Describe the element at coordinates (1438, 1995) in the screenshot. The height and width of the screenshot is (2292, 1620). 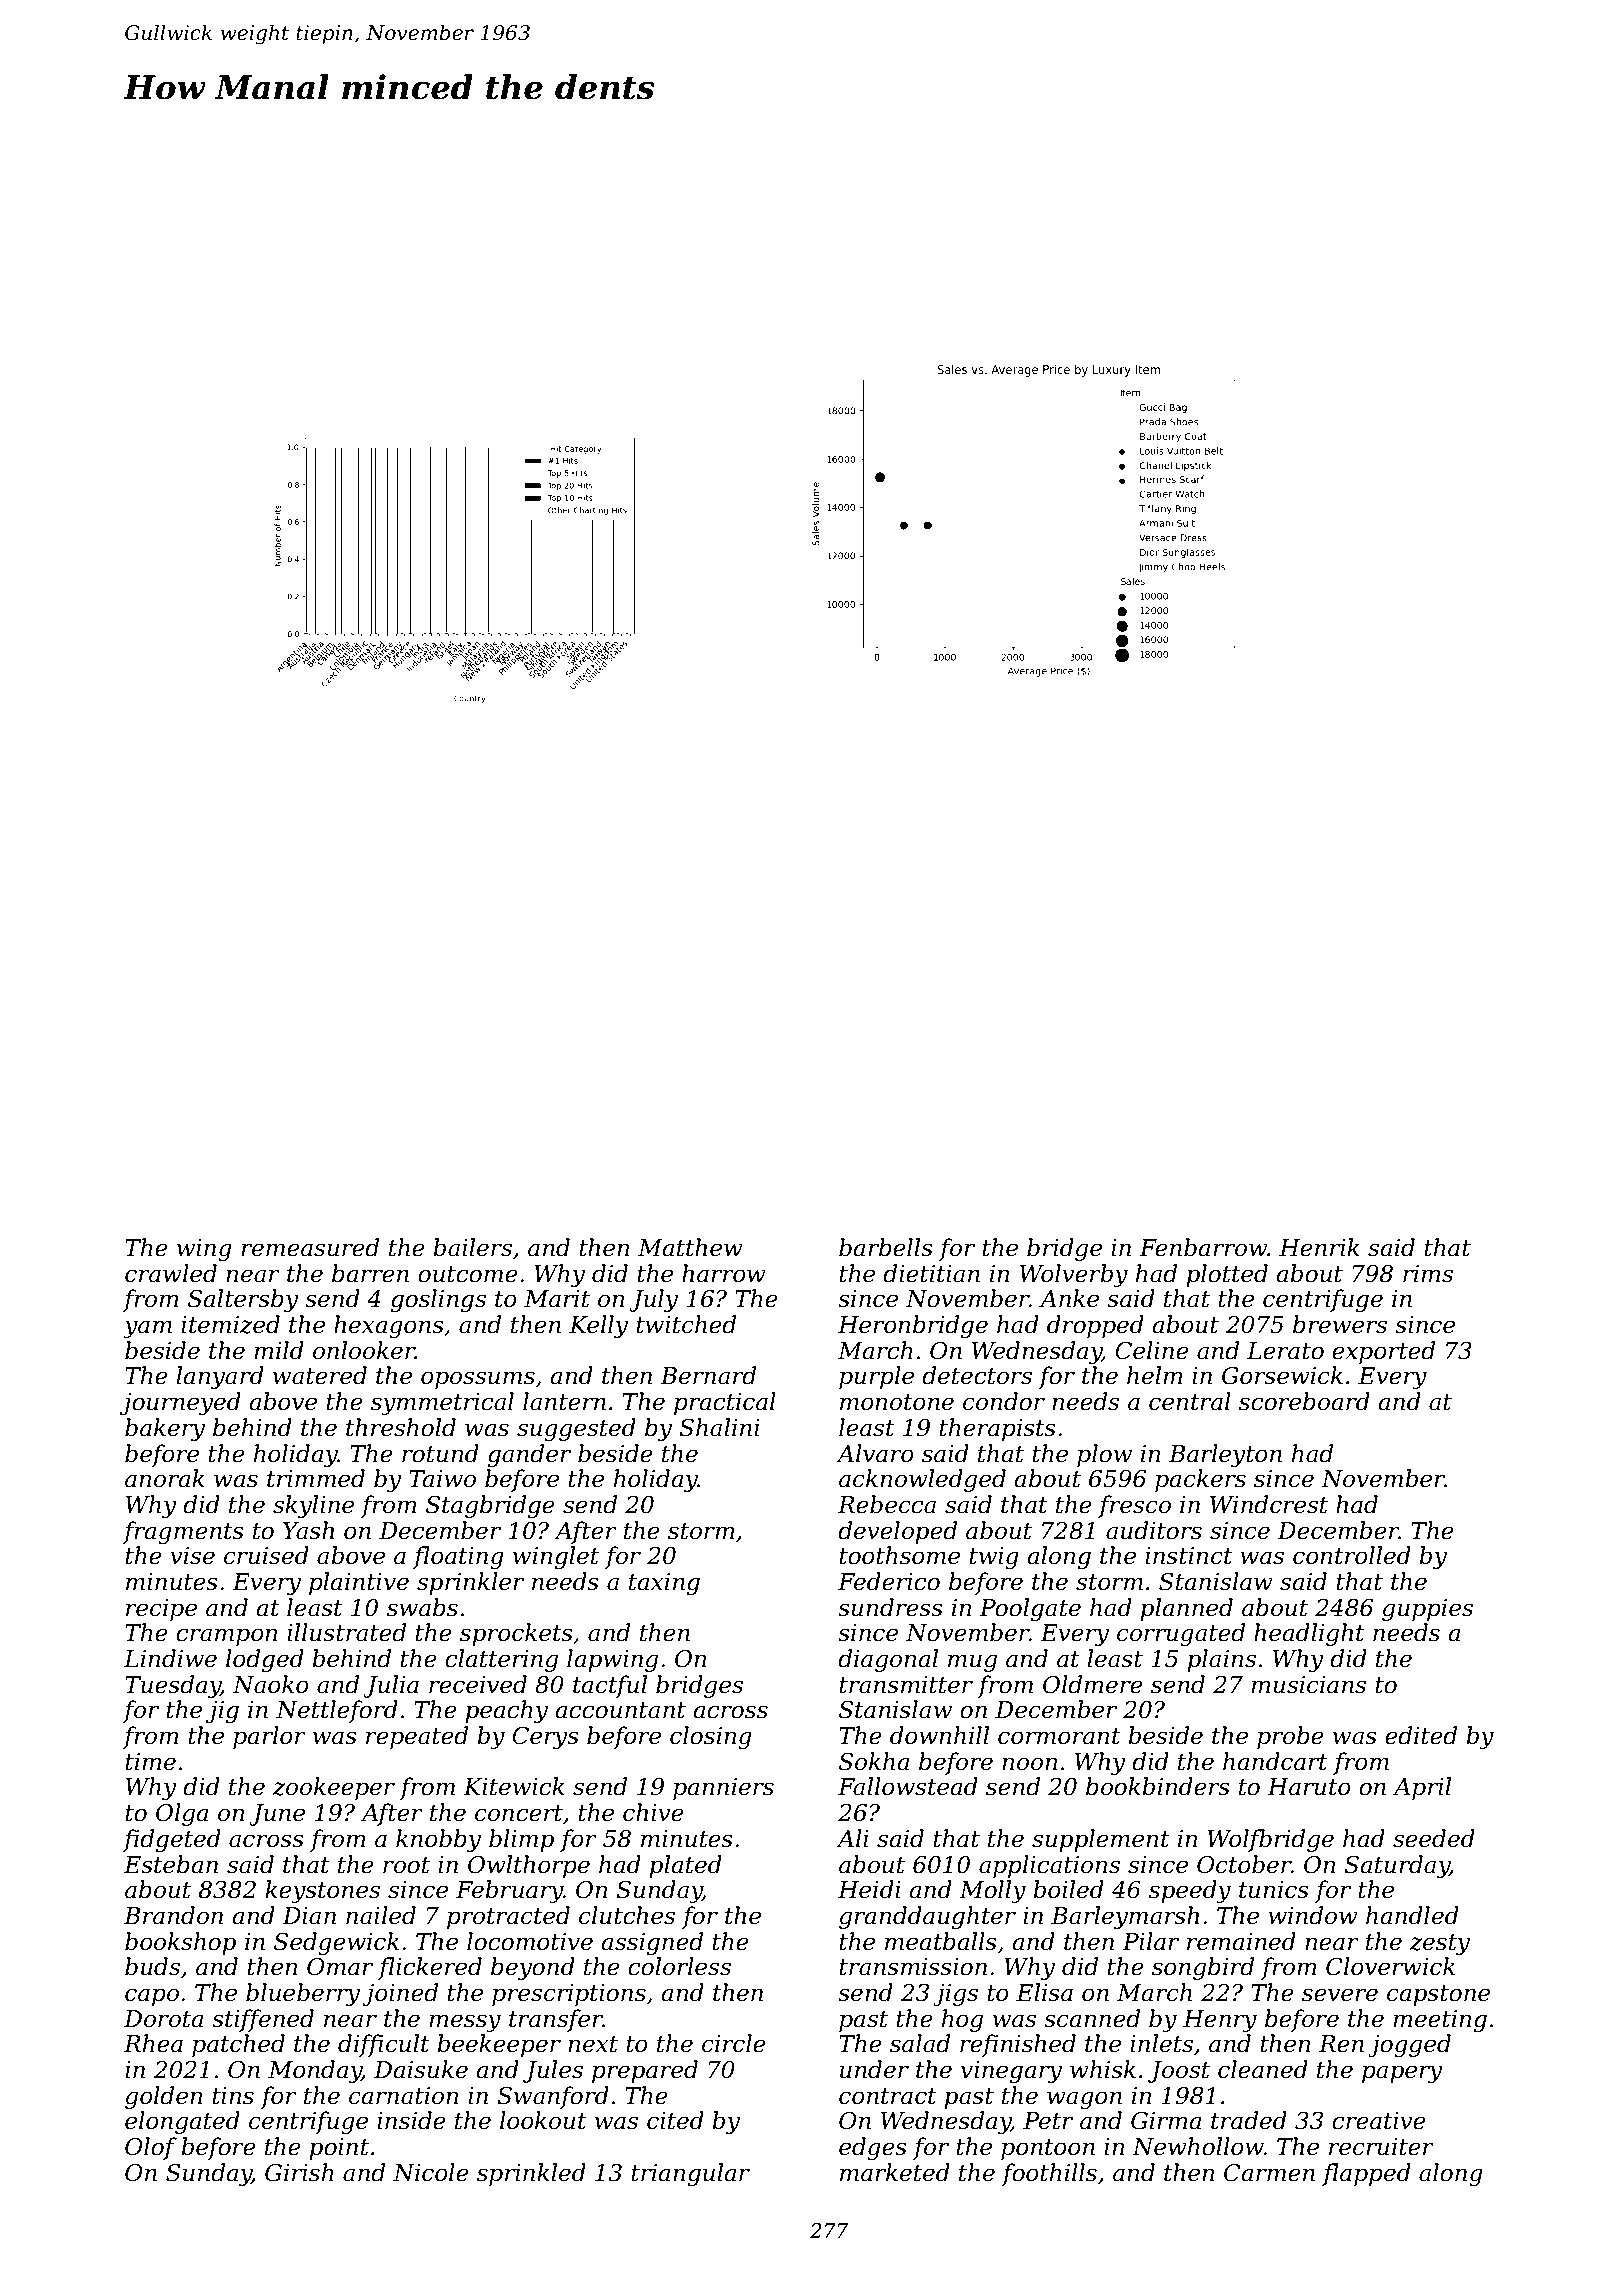
I see `capstone` at that location.
